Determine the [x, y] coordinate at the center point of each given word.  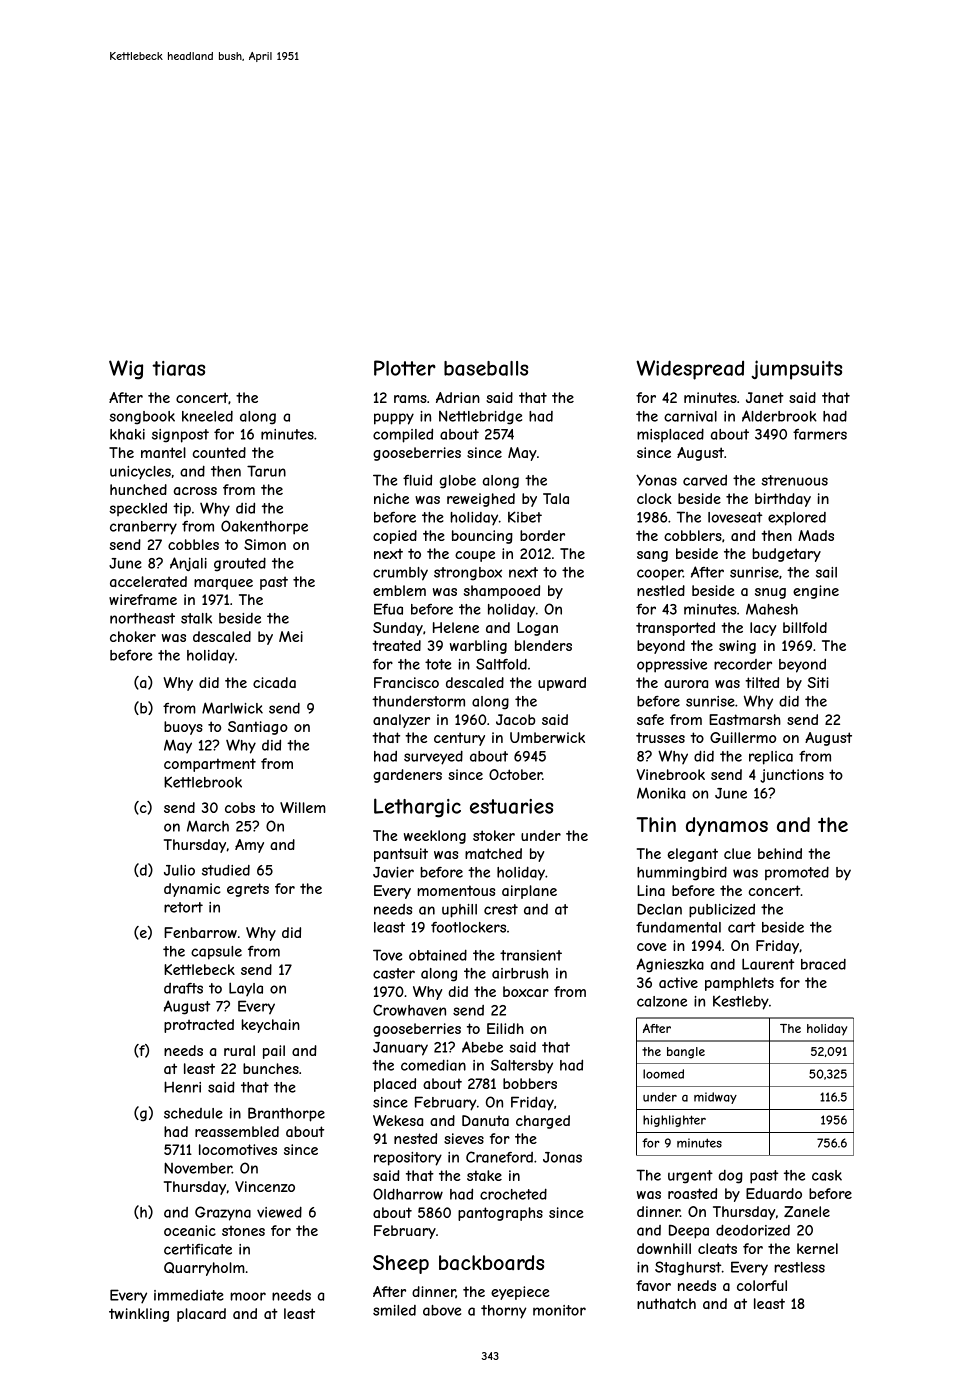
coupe [475, 556]
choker [133, 636]
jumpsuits [796, 370]
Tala [556, 498]
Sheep [401, 1264]
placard [201, 1315]
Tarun [266, 471]
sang [652, 556]
